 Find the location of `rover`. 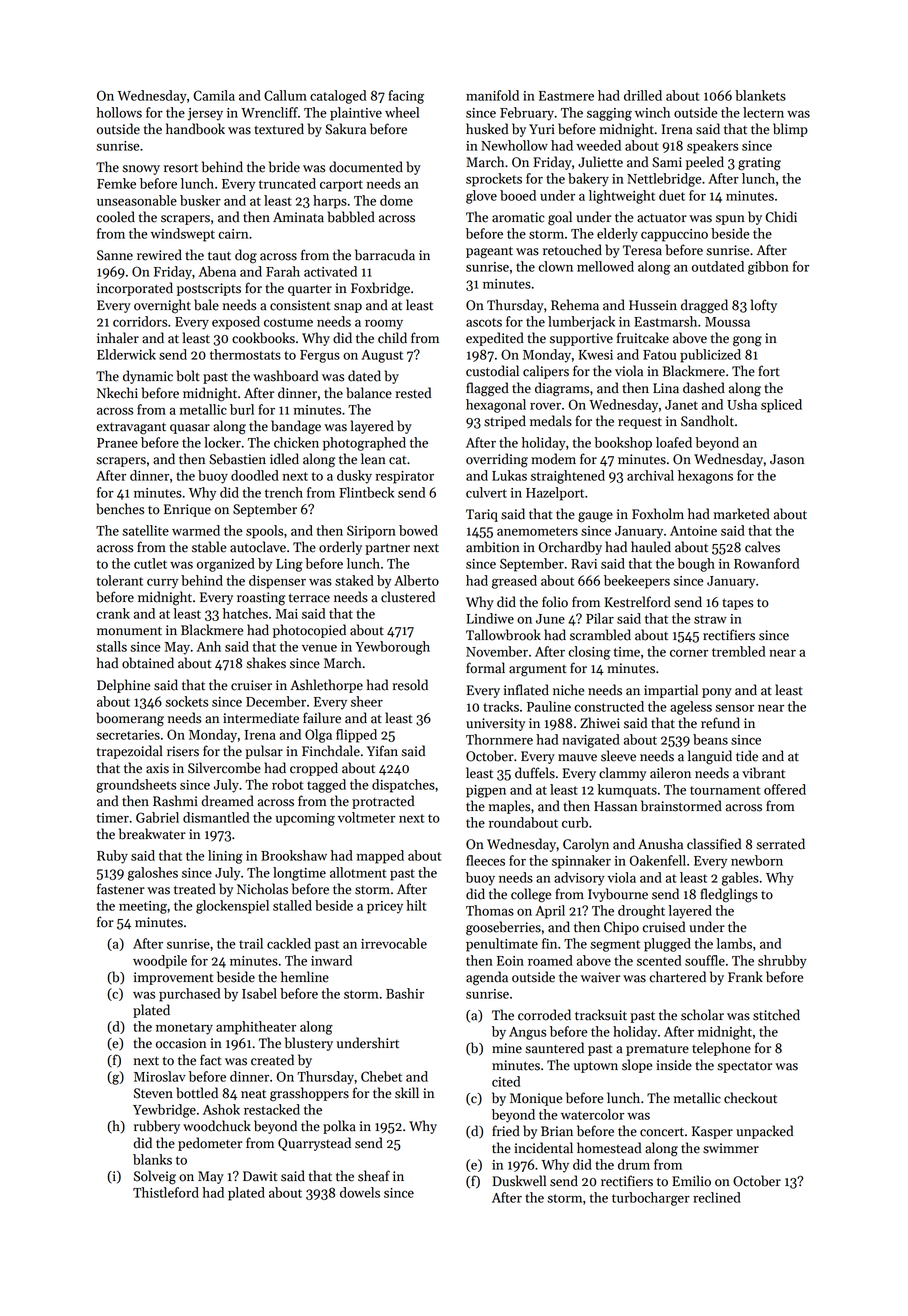

rover is located at coordinates (545, 406).
